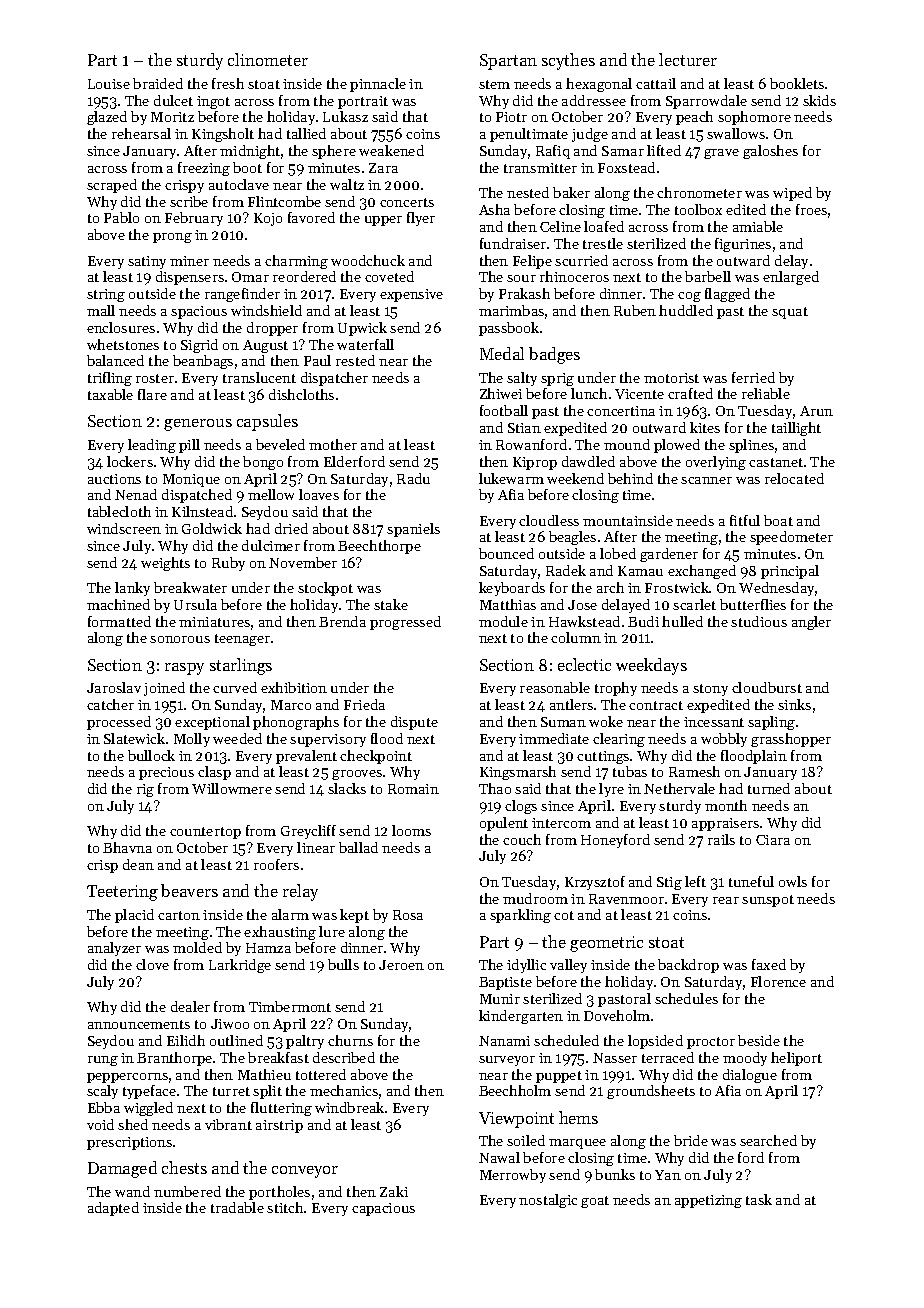  What do you see at coordinates (791, 538) in the screenshot?
I see `speedometer` at bounding box center [791, 538].
